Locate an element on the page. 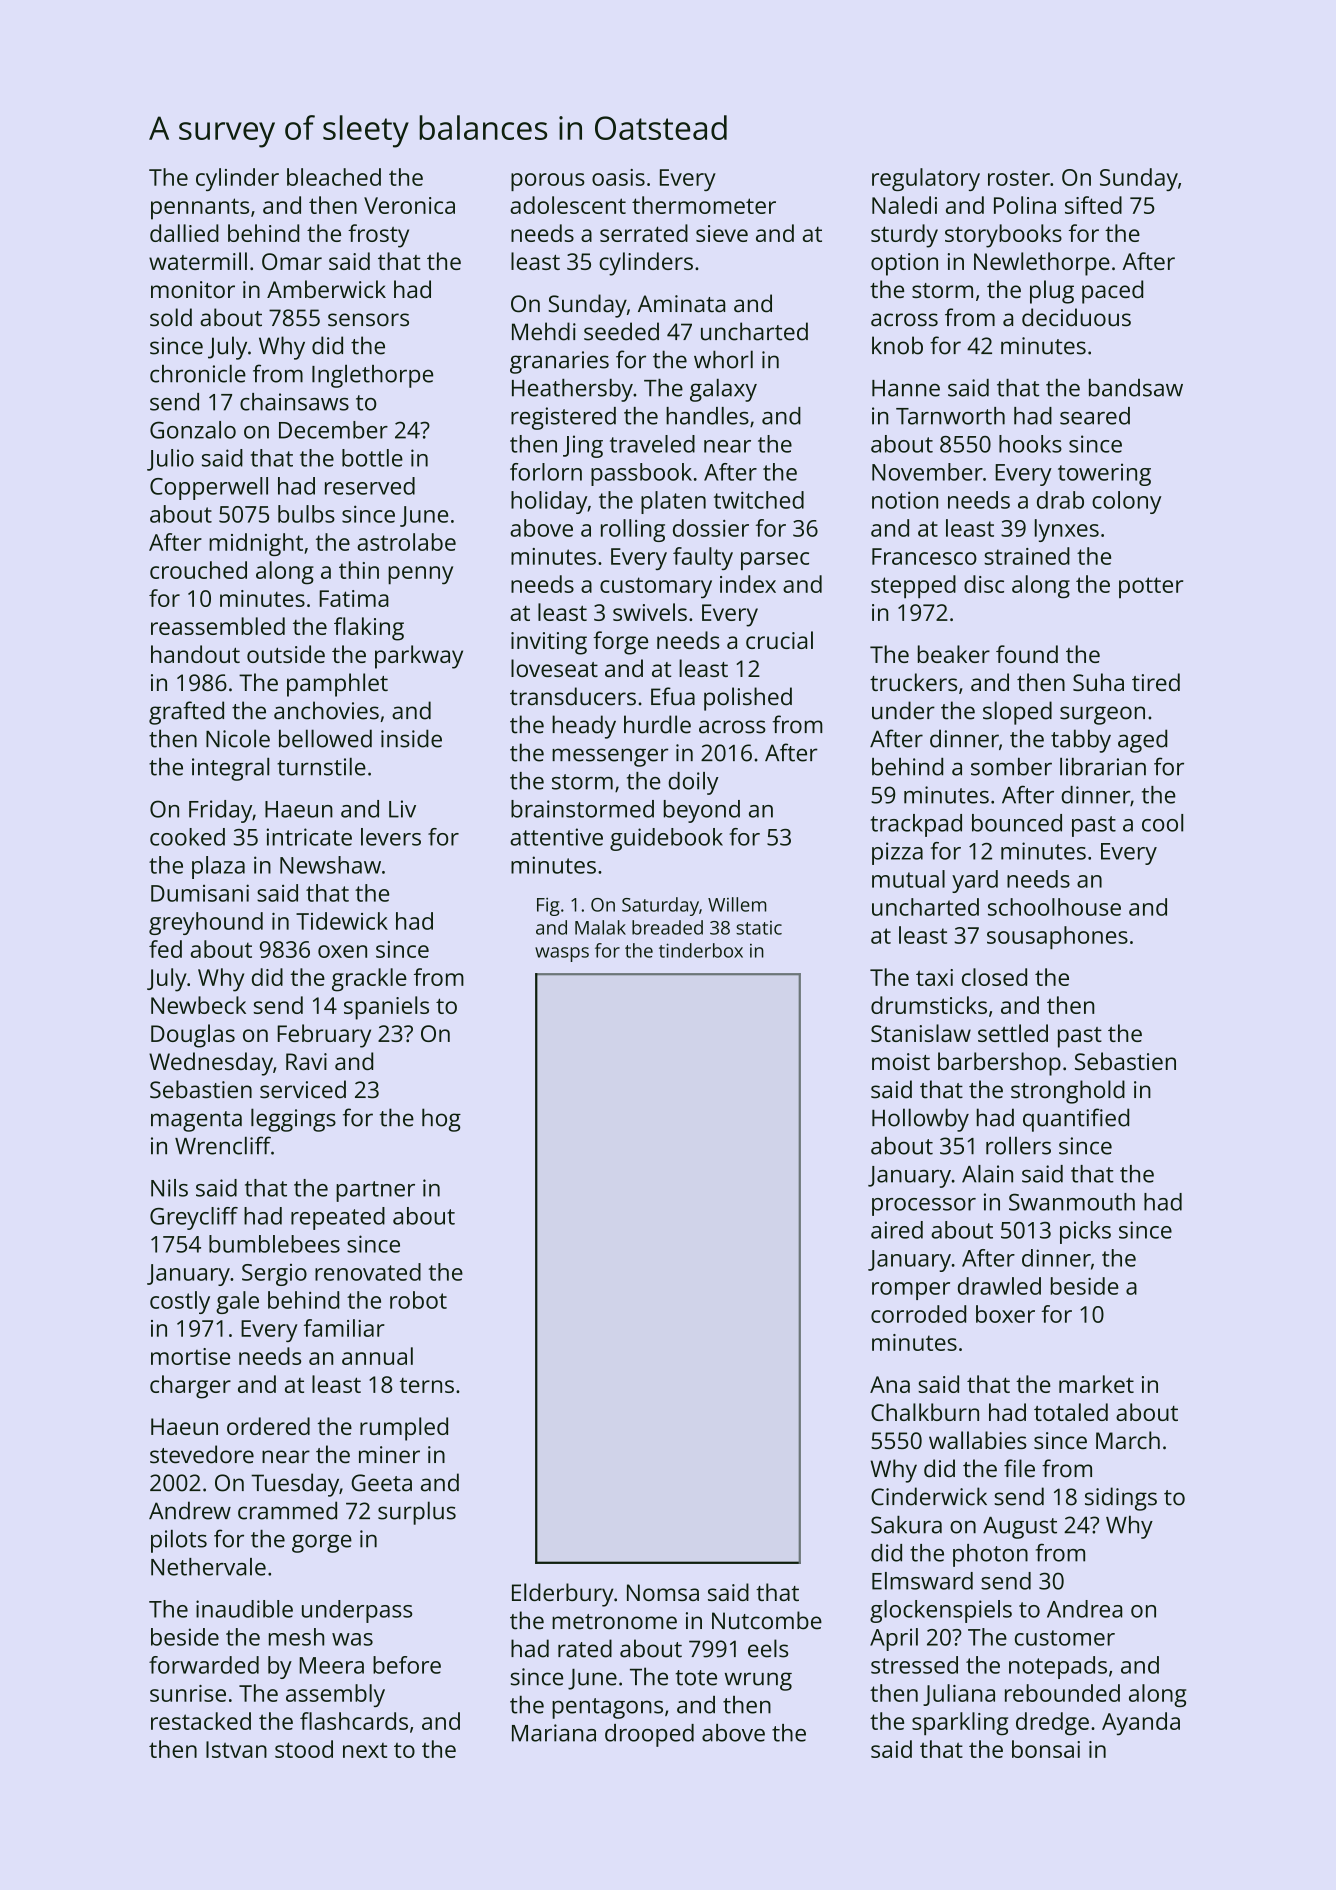 This image has width=1336, height=1890. repeated is located at coordinates (338, 1218).
